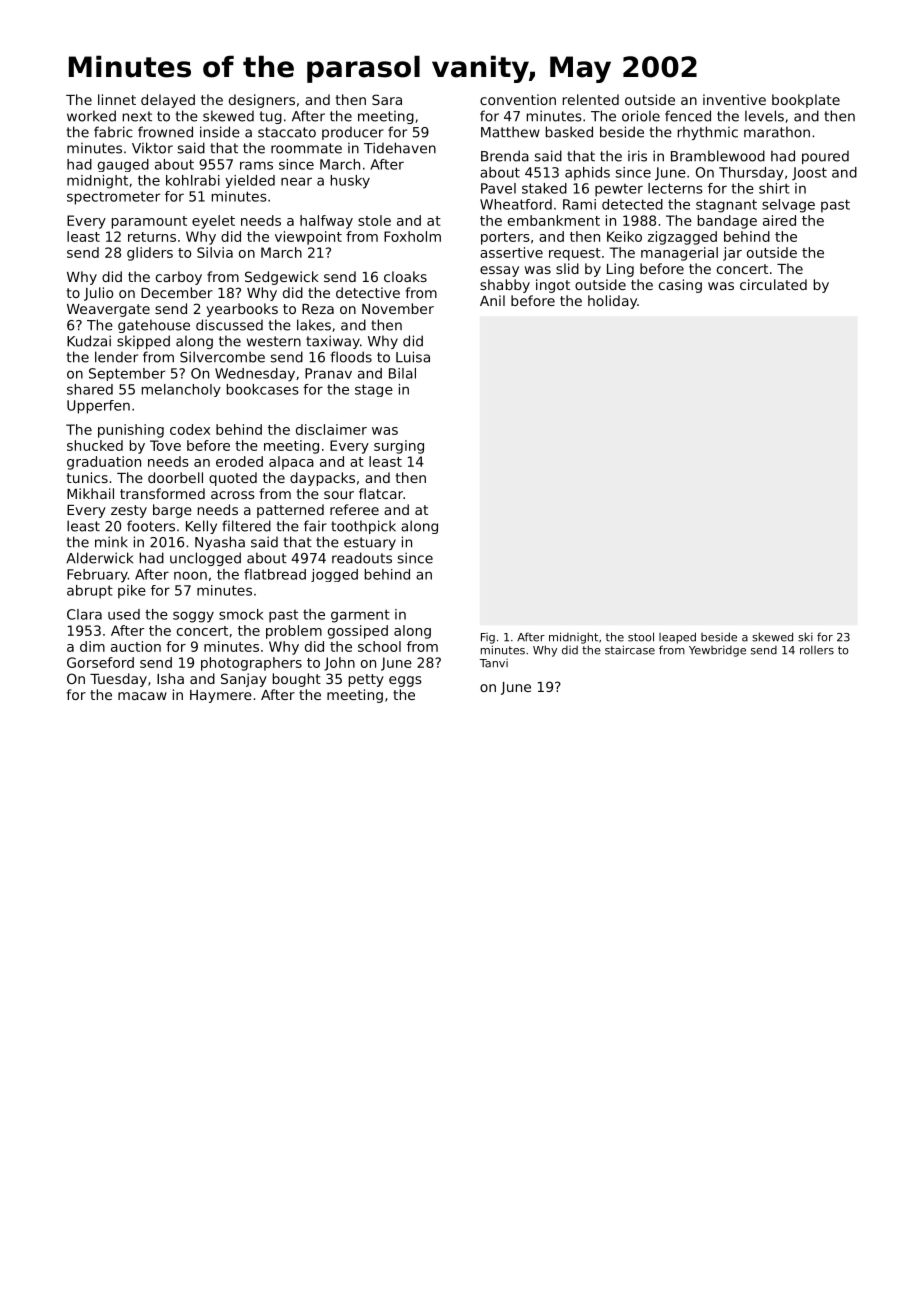  What do you see at coordinates (374, 390) in the page?
I see `stage` at bounding box center [374, 390].
